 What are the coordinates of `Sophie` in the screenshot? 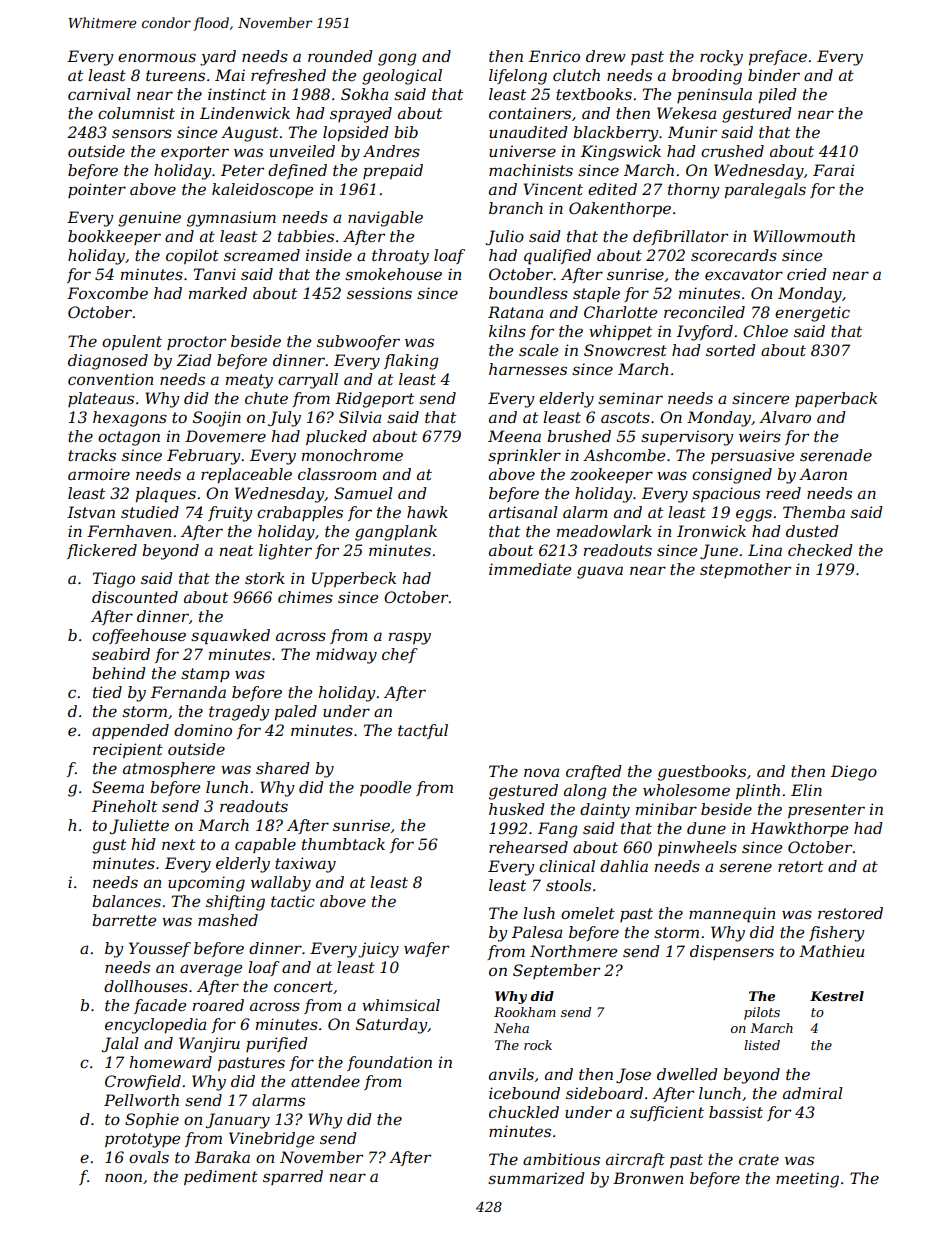 It's located at (152, 1120).
